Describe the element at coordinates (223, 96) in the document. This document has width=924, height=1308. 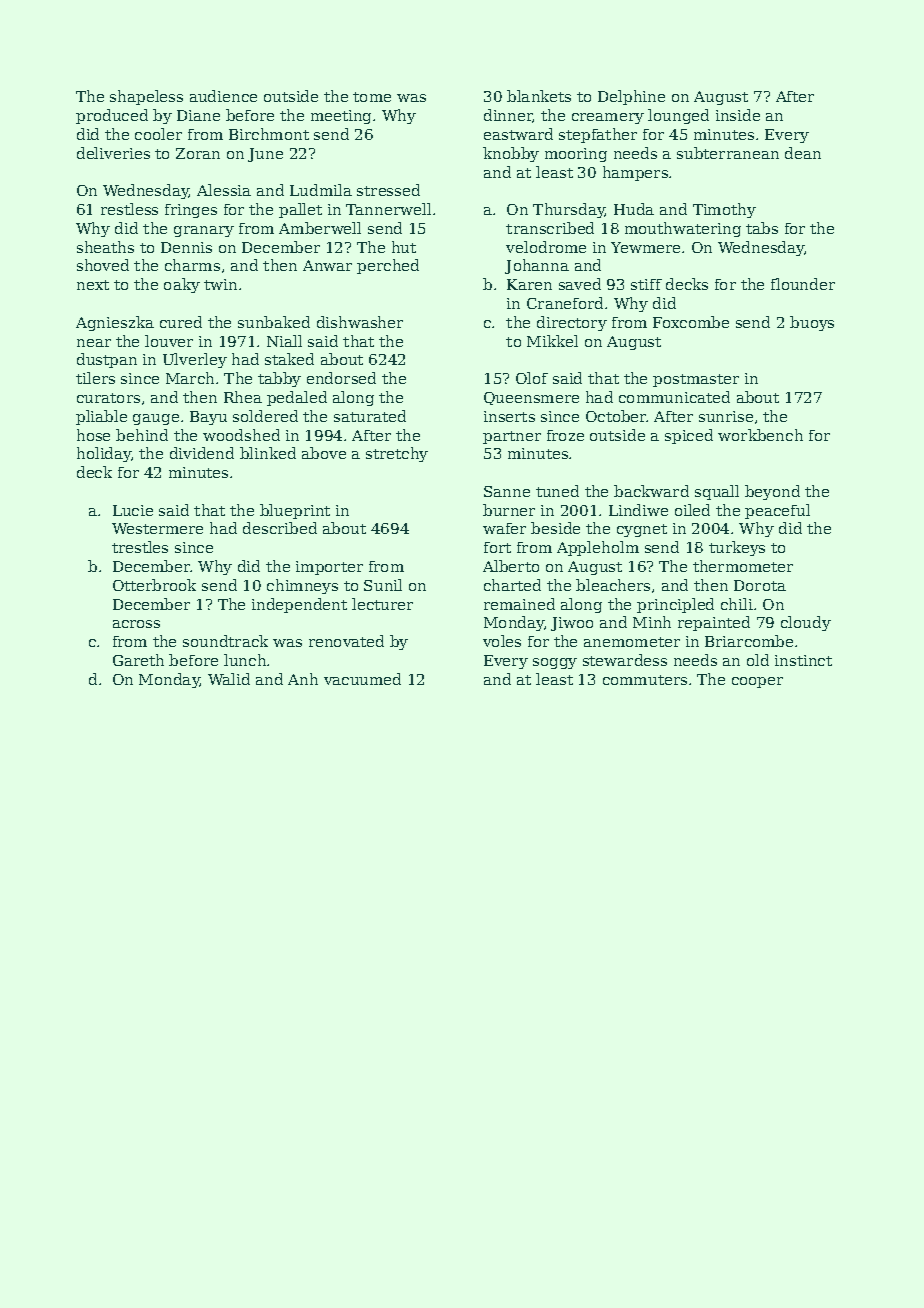
I see `audience` at that location.
